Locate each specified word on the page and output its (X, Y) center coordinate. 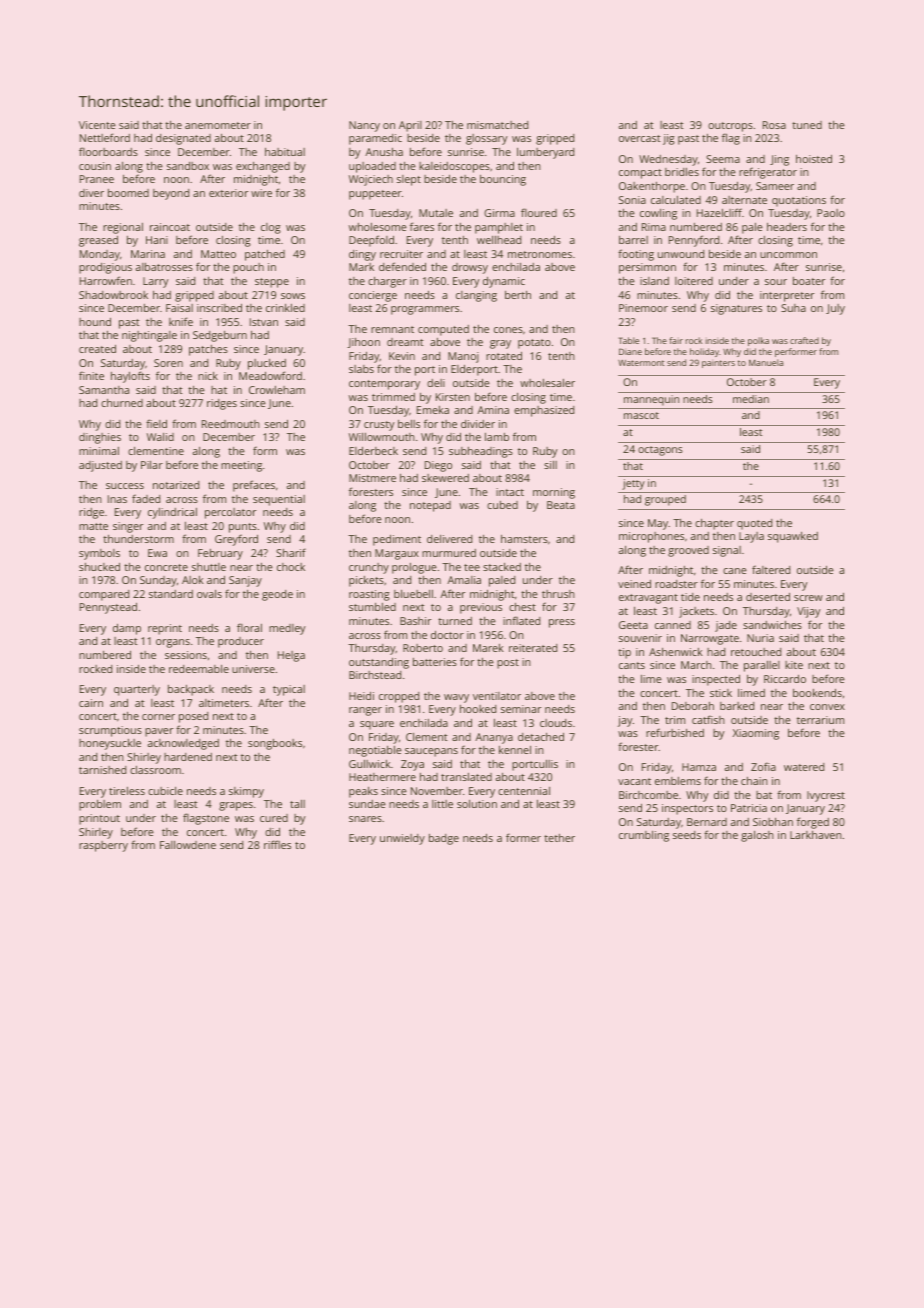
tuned (807, 125)
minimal (99, 451)
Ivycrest (826, 796)
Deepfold (371, 241)
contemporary (384, 385)
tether (559, 838)
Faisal (179, 308)
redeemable (199, 669)
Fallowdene (188, 845)
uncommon (788, 255)
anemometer (218, 125)
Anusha (384, 152)
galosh (757, 836)
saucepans (431, 752)
